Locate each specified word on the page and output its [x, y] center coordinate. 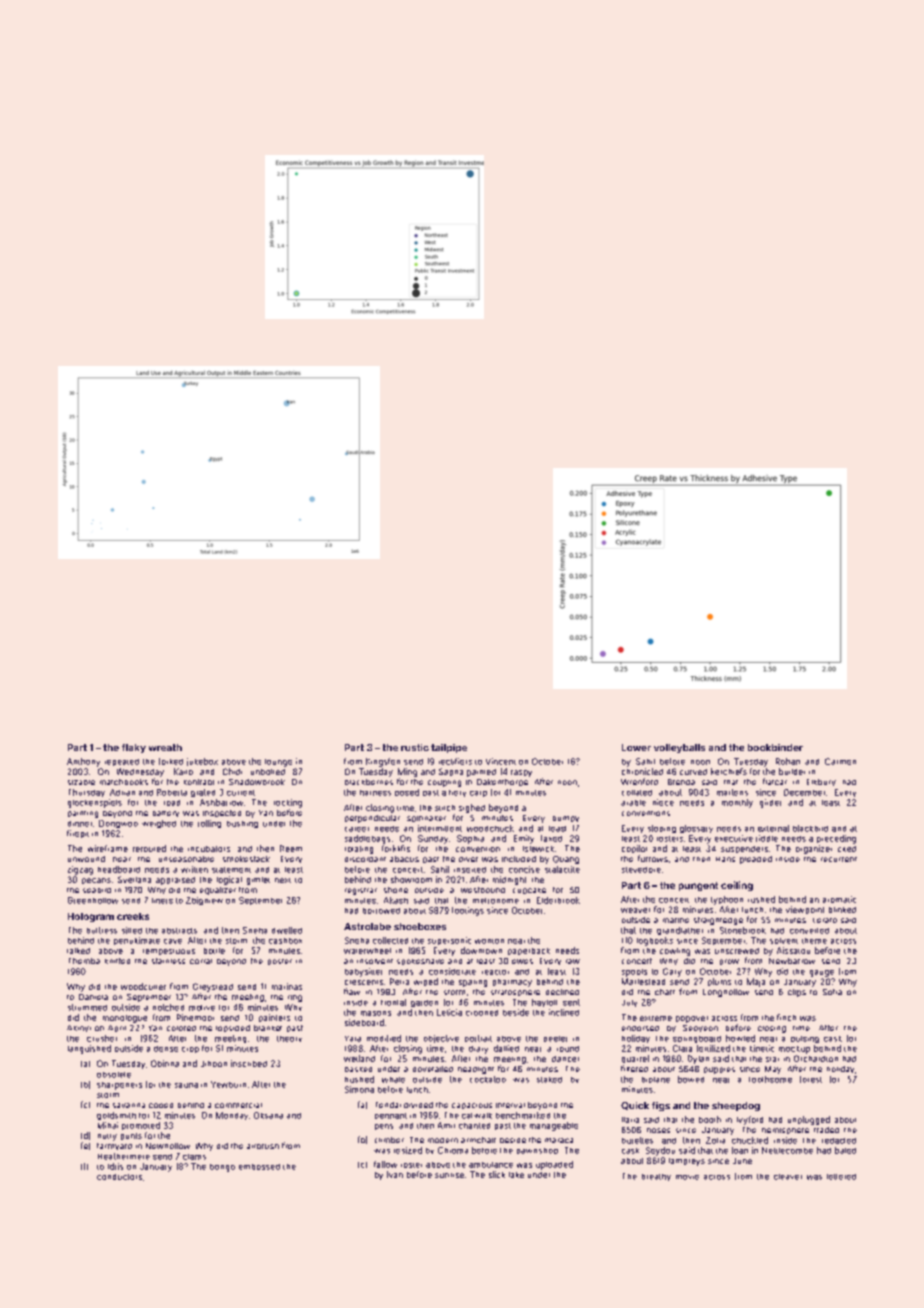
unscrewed [737, 951]
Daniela [93, 997]
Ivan [395, 1174]
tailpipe [449, 748]
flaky [134, 748]
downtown [481, 950]
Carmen [840, 761]
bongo [222, 1168]
